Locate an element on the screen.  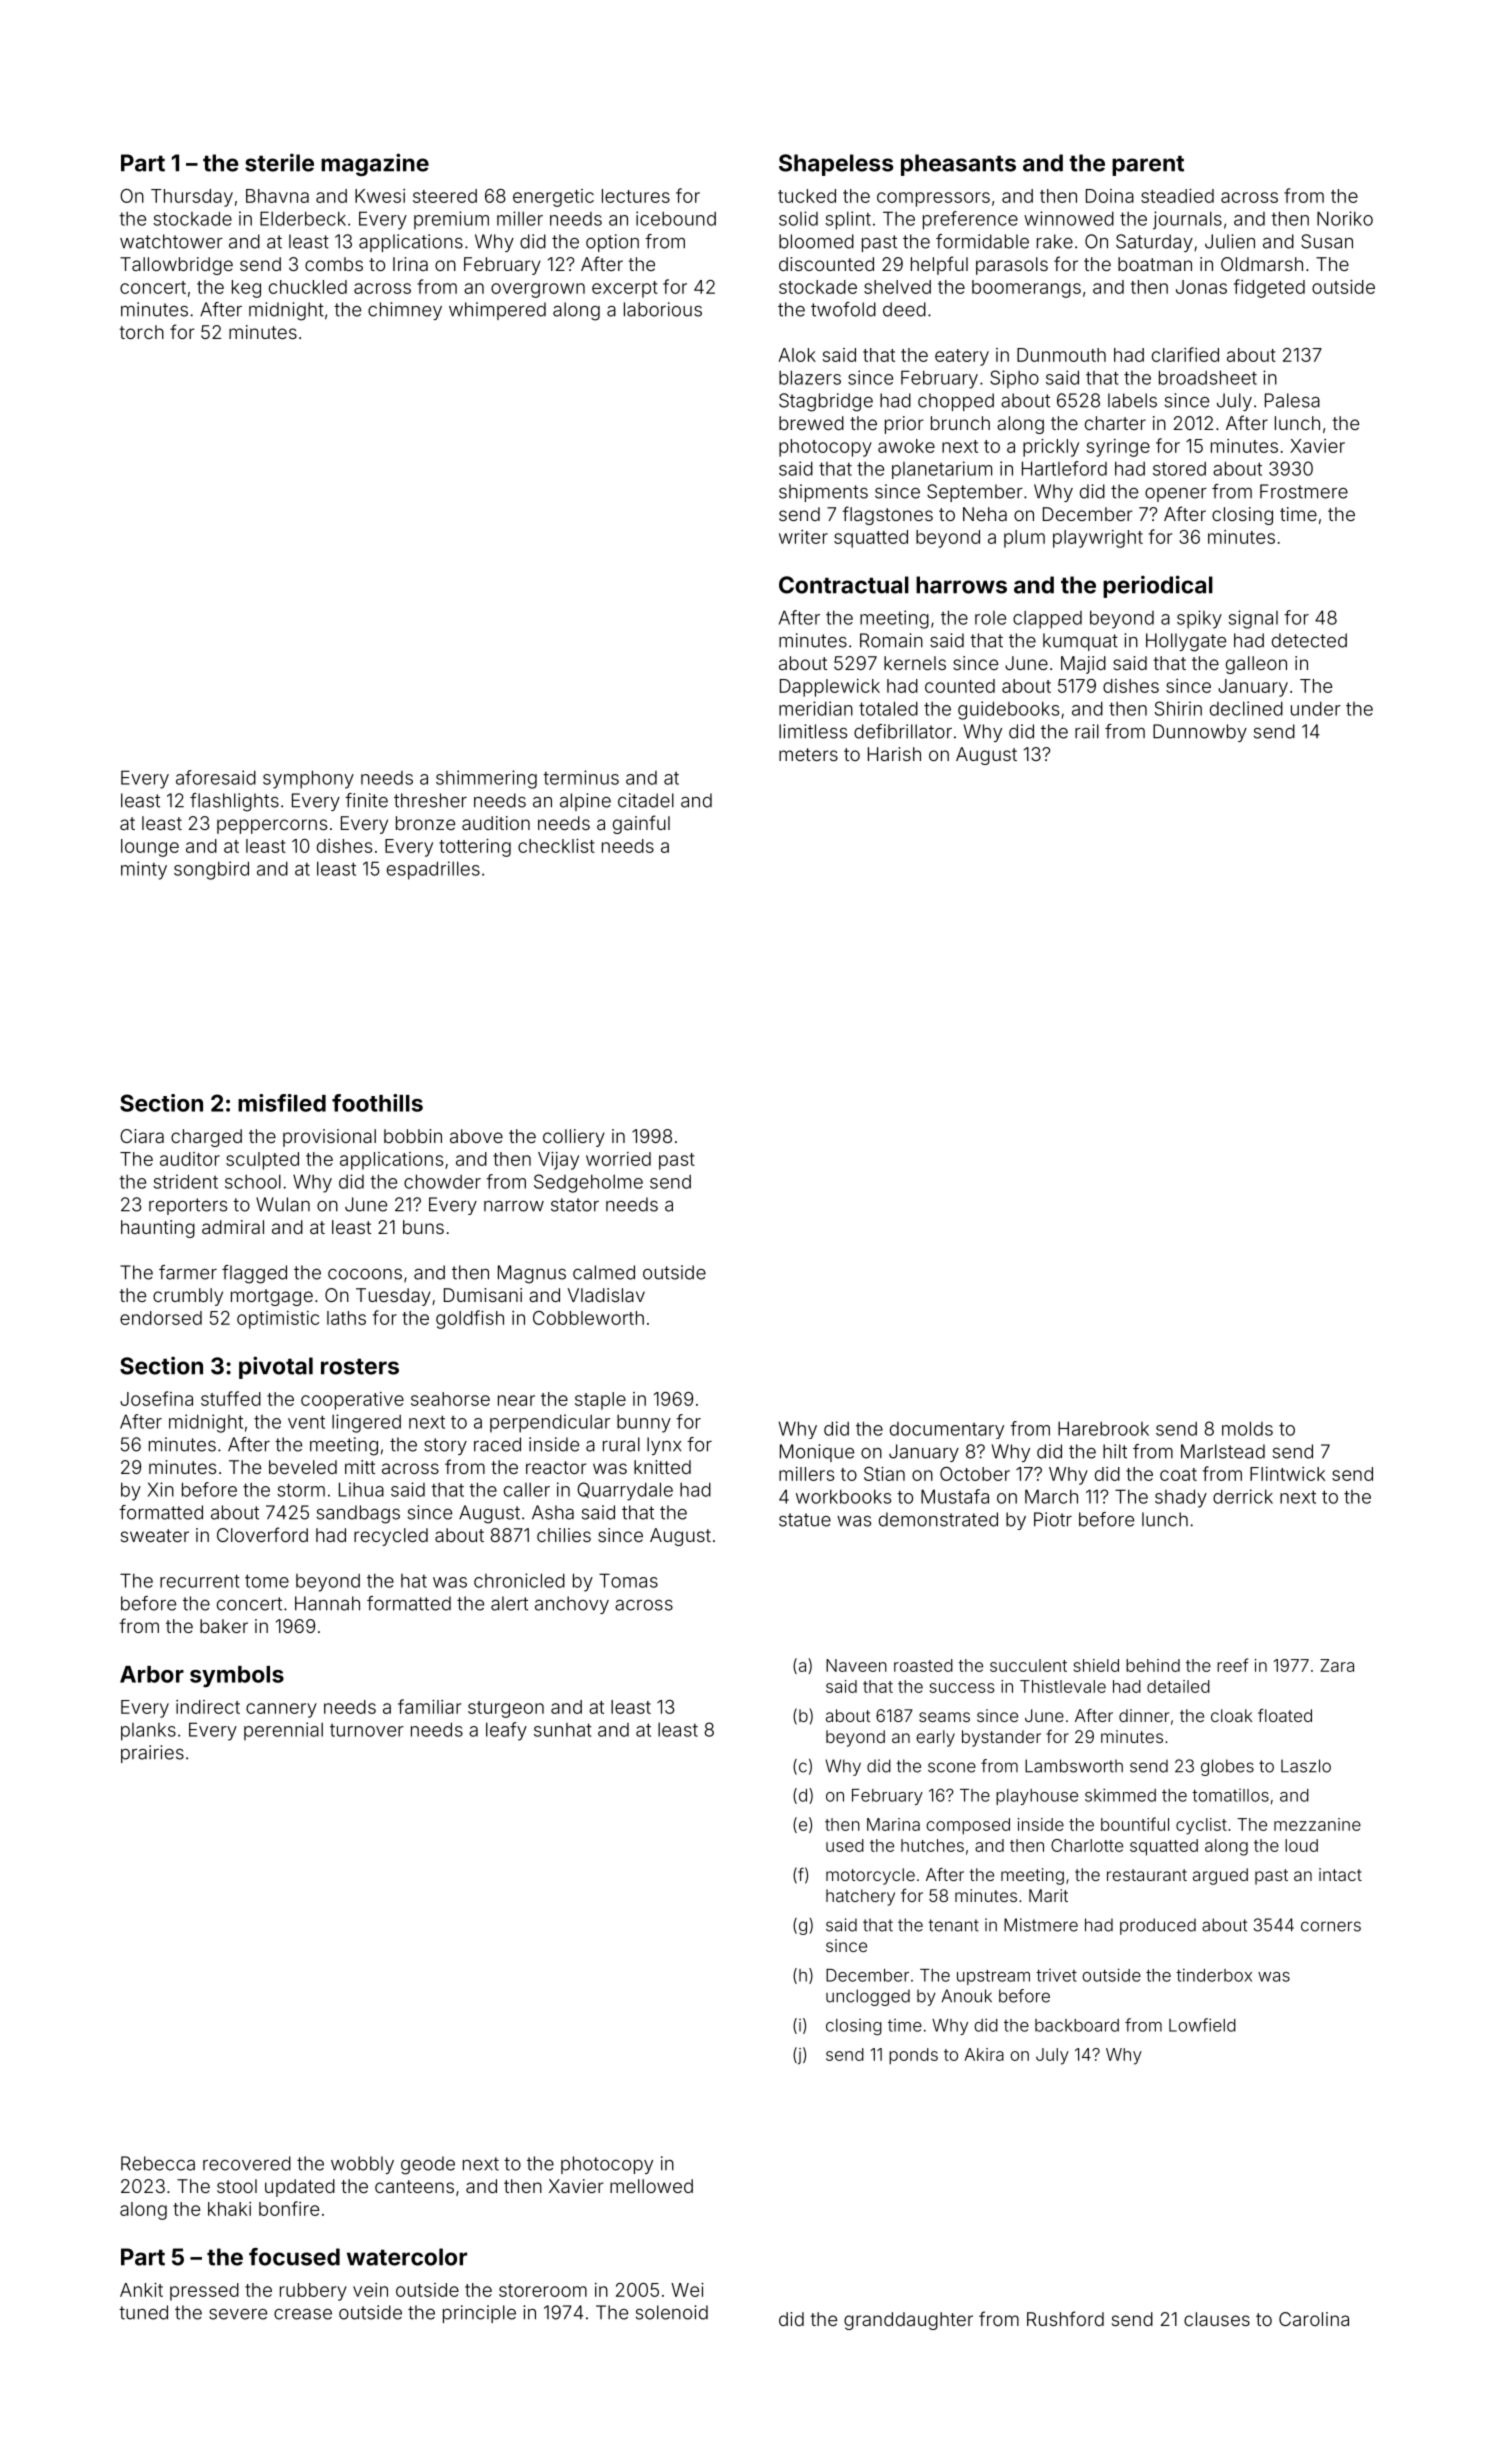
minty is located at coordinates (144, 870).
